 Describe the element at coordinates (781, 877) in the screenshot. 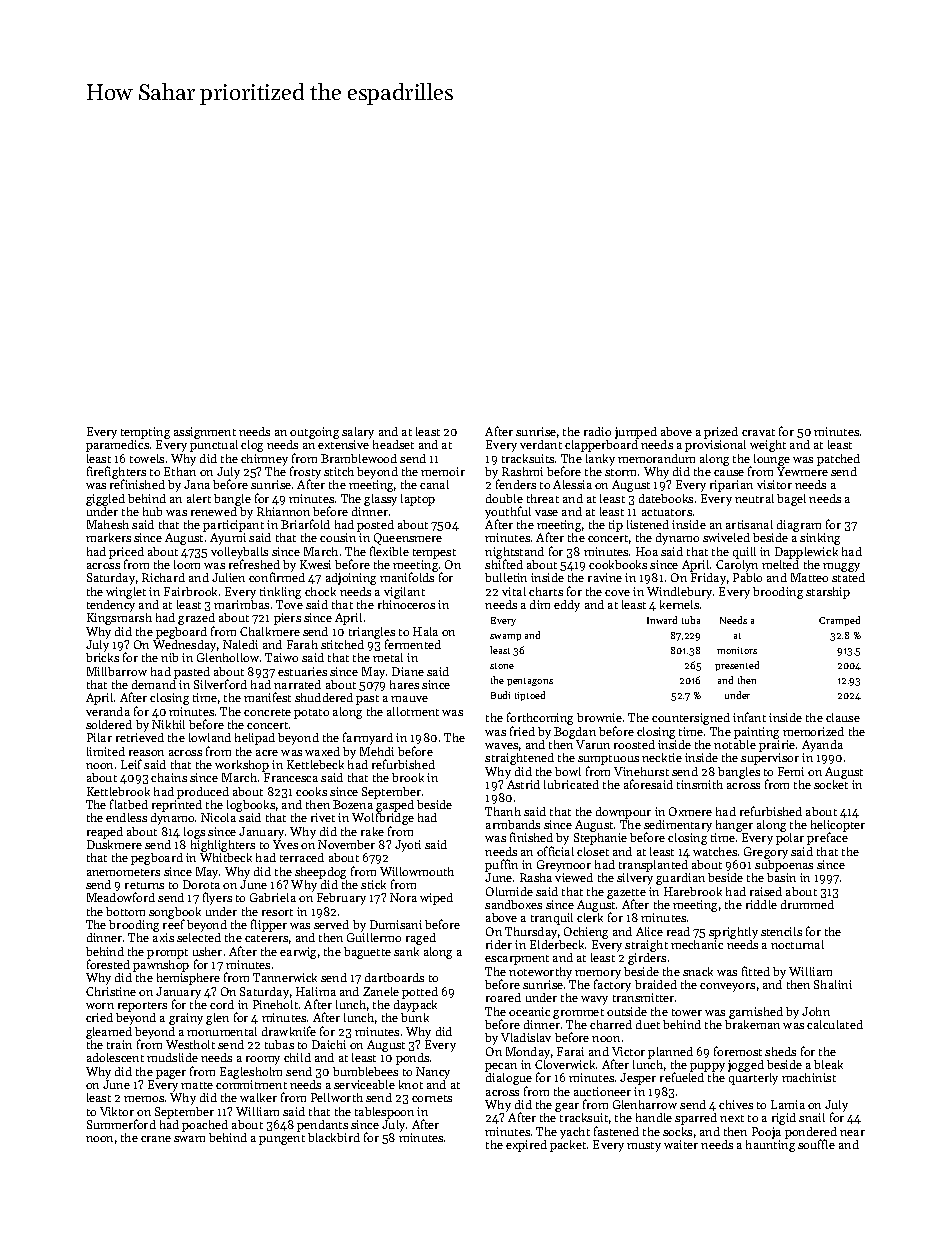

I see `basin` at that location.
